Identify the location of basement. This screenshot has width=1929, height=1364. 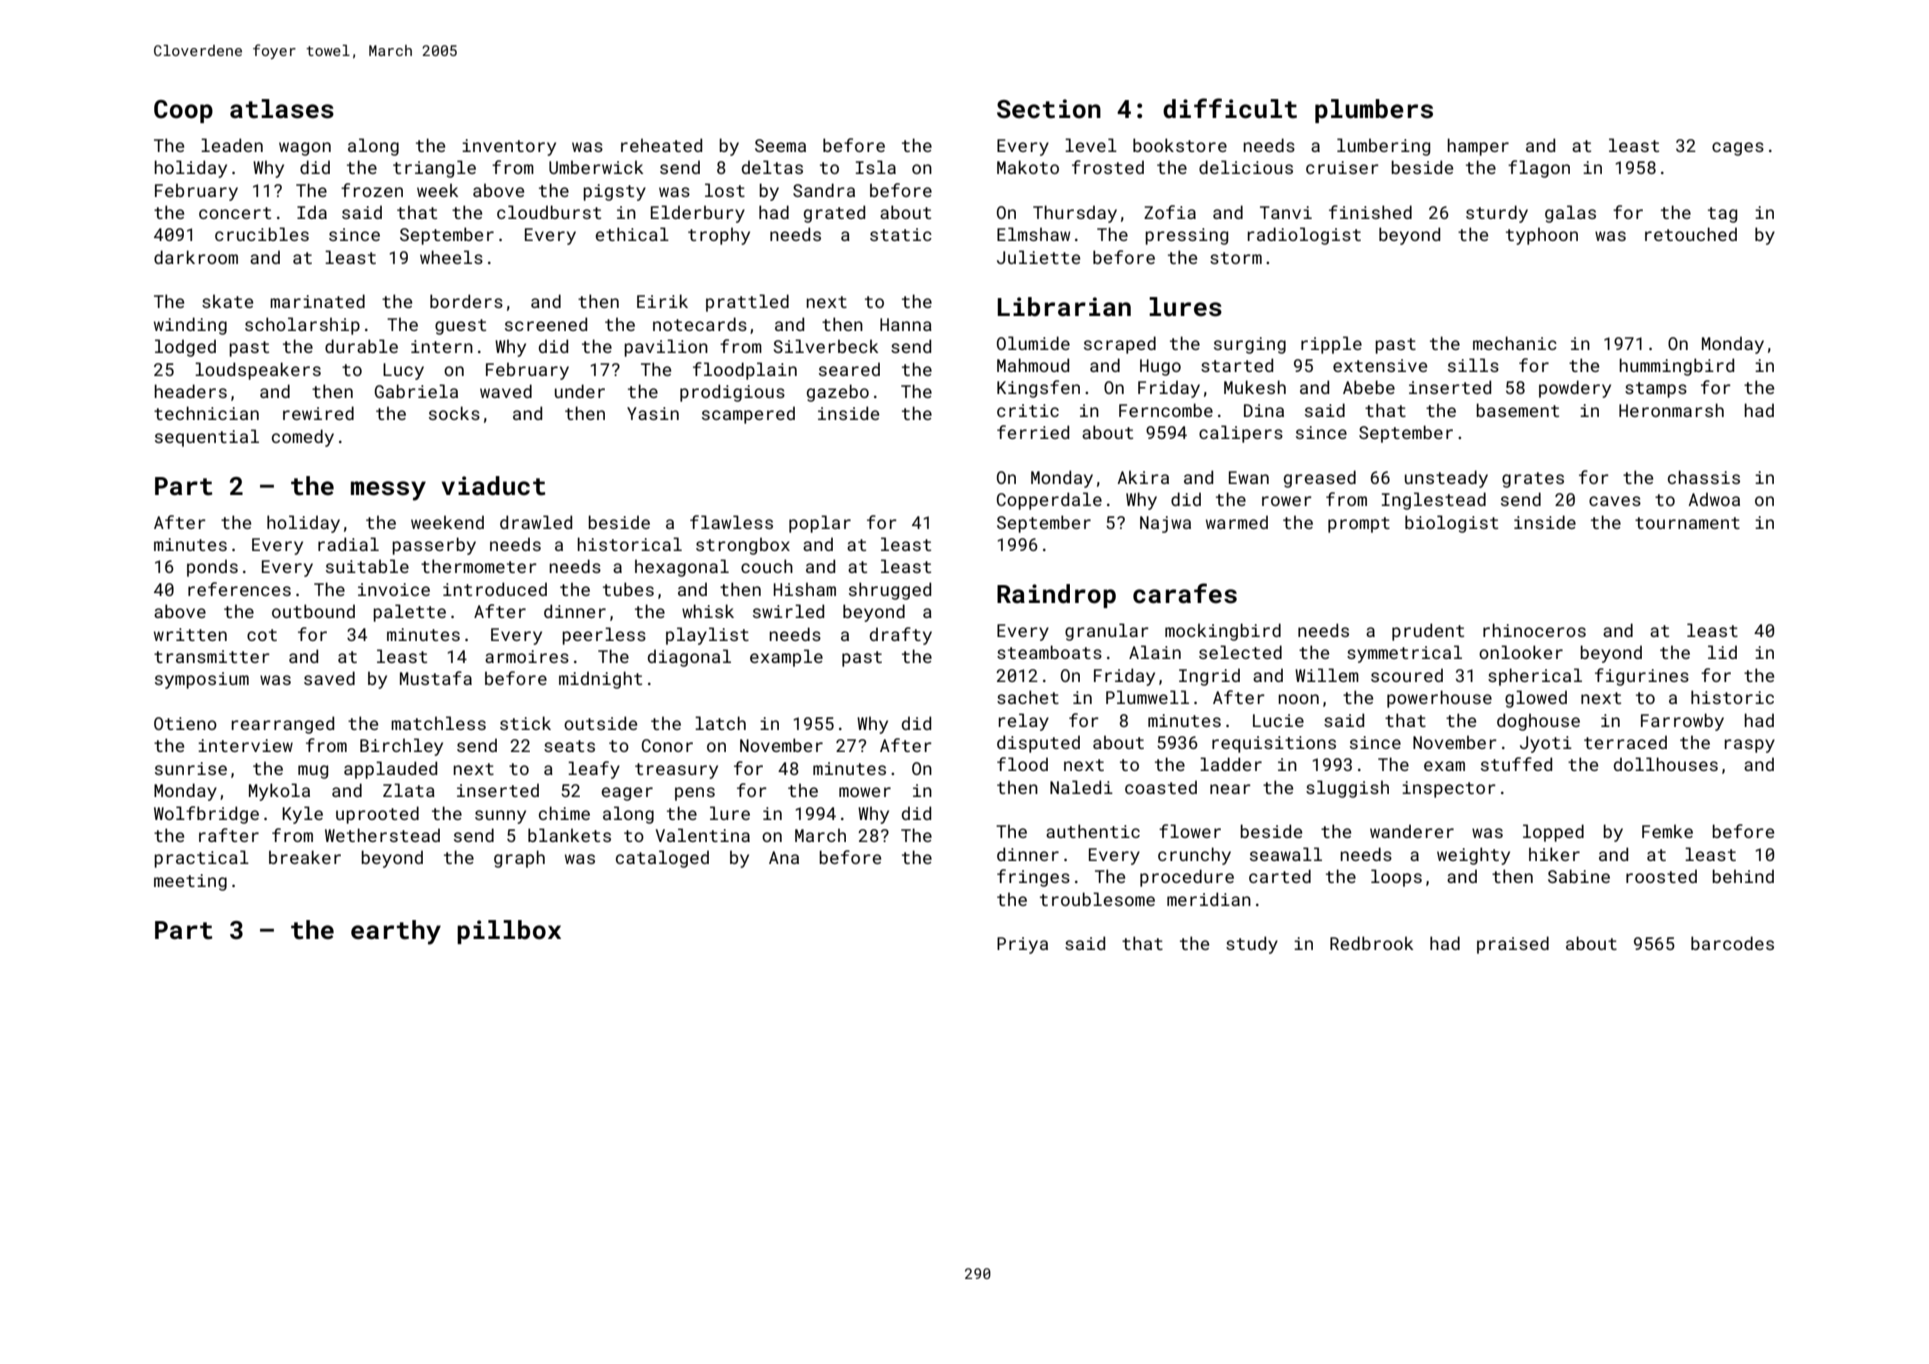
(1517, 410).
